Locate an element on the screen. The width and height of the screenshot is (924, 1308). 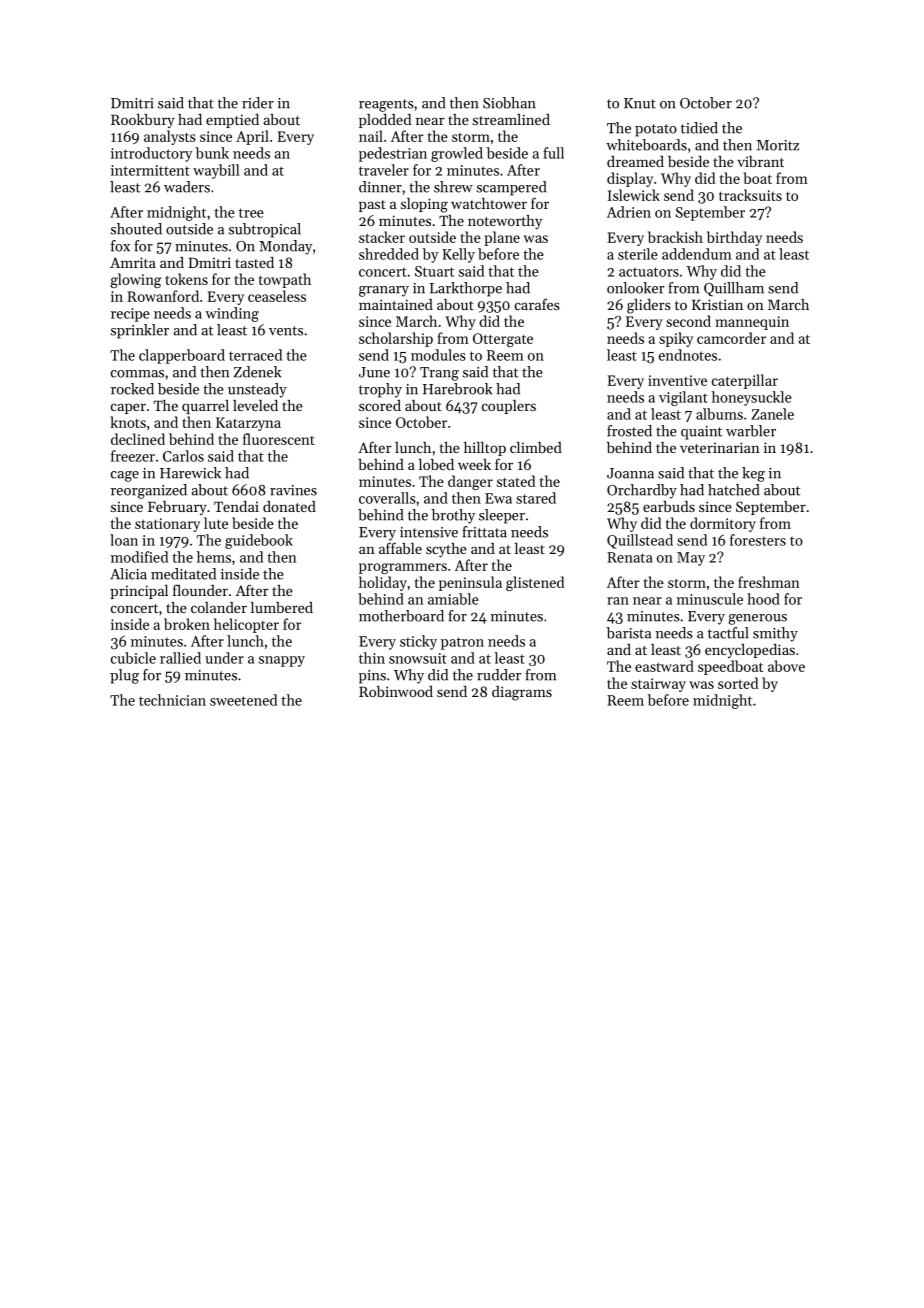
tasted is located at coordinates (254, 262).
